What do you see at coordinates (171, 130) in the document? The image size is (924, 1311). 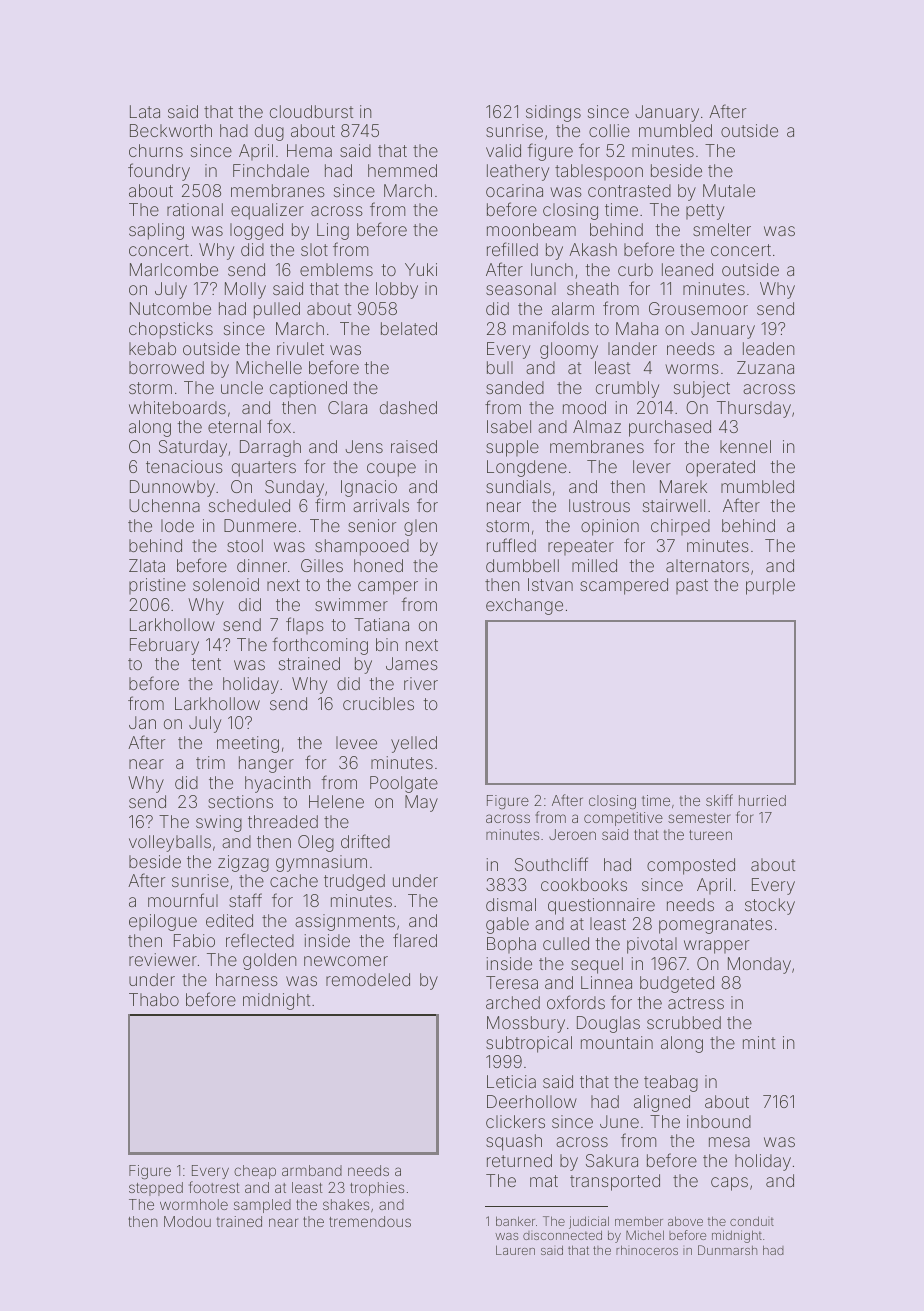 I see `Beckworth` at bounding box center [171, 130].
